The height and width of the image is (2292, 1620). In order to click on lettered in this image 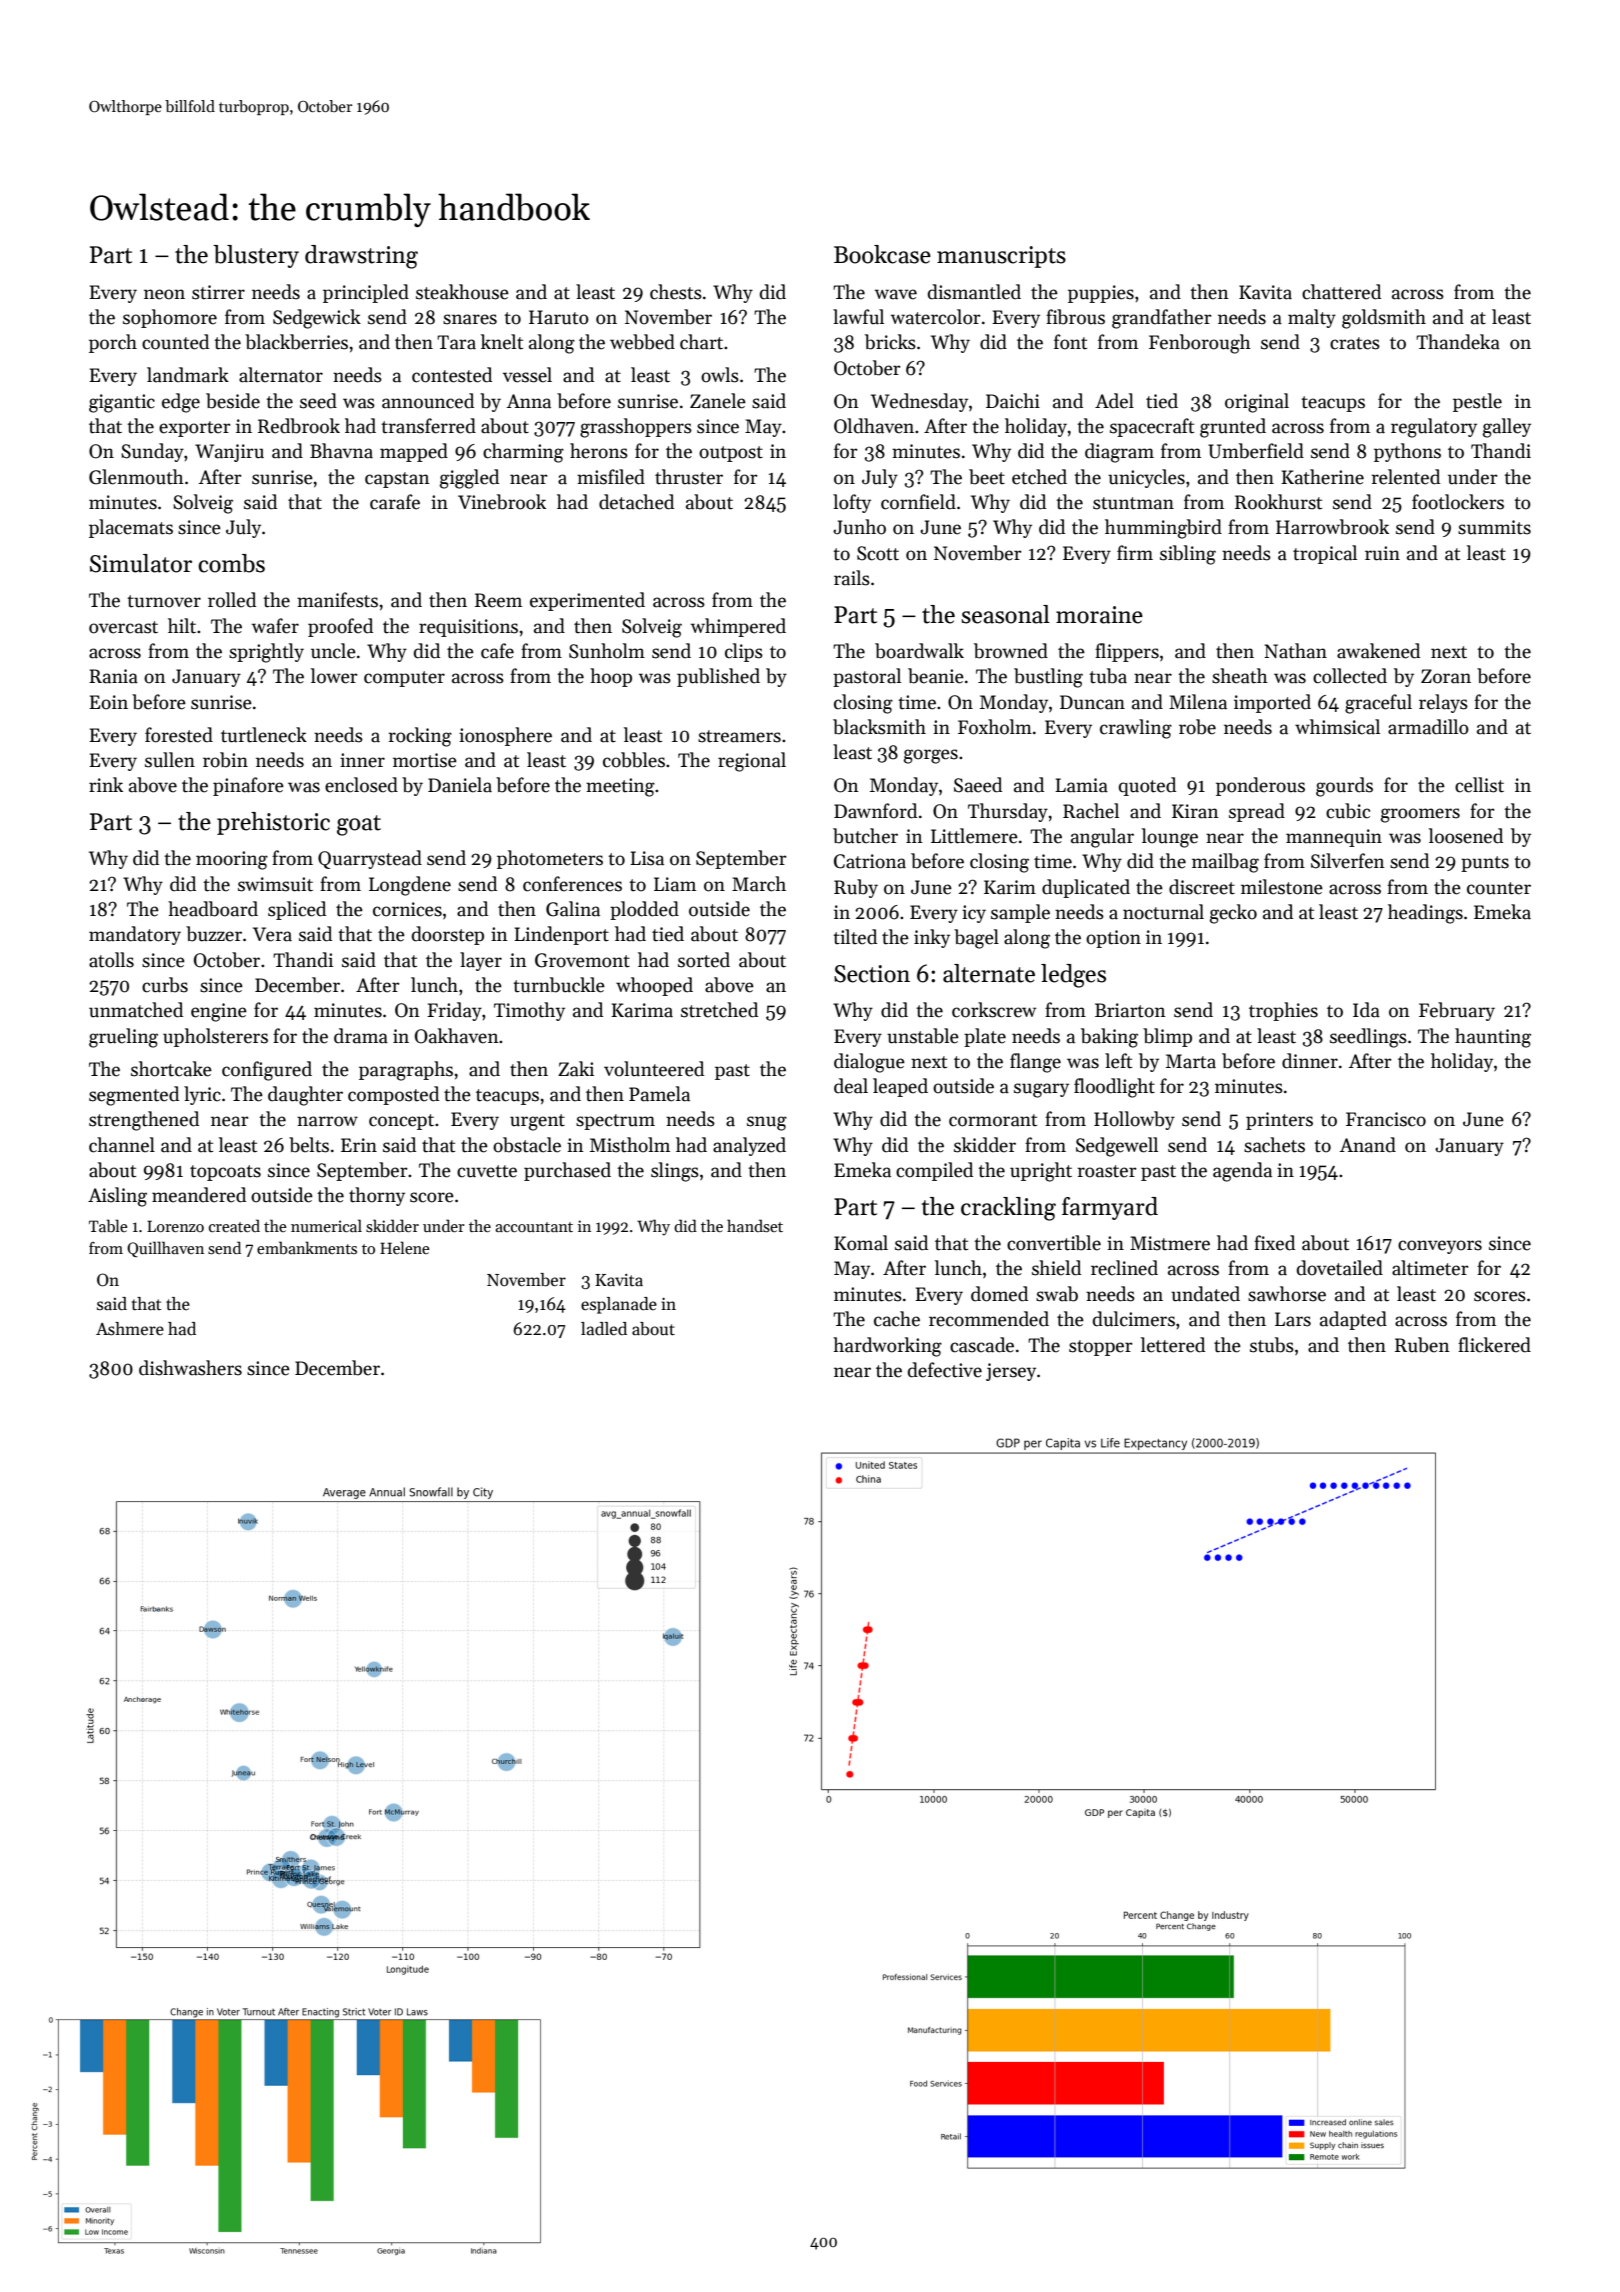, I will do `click(1173, 1345)`.
